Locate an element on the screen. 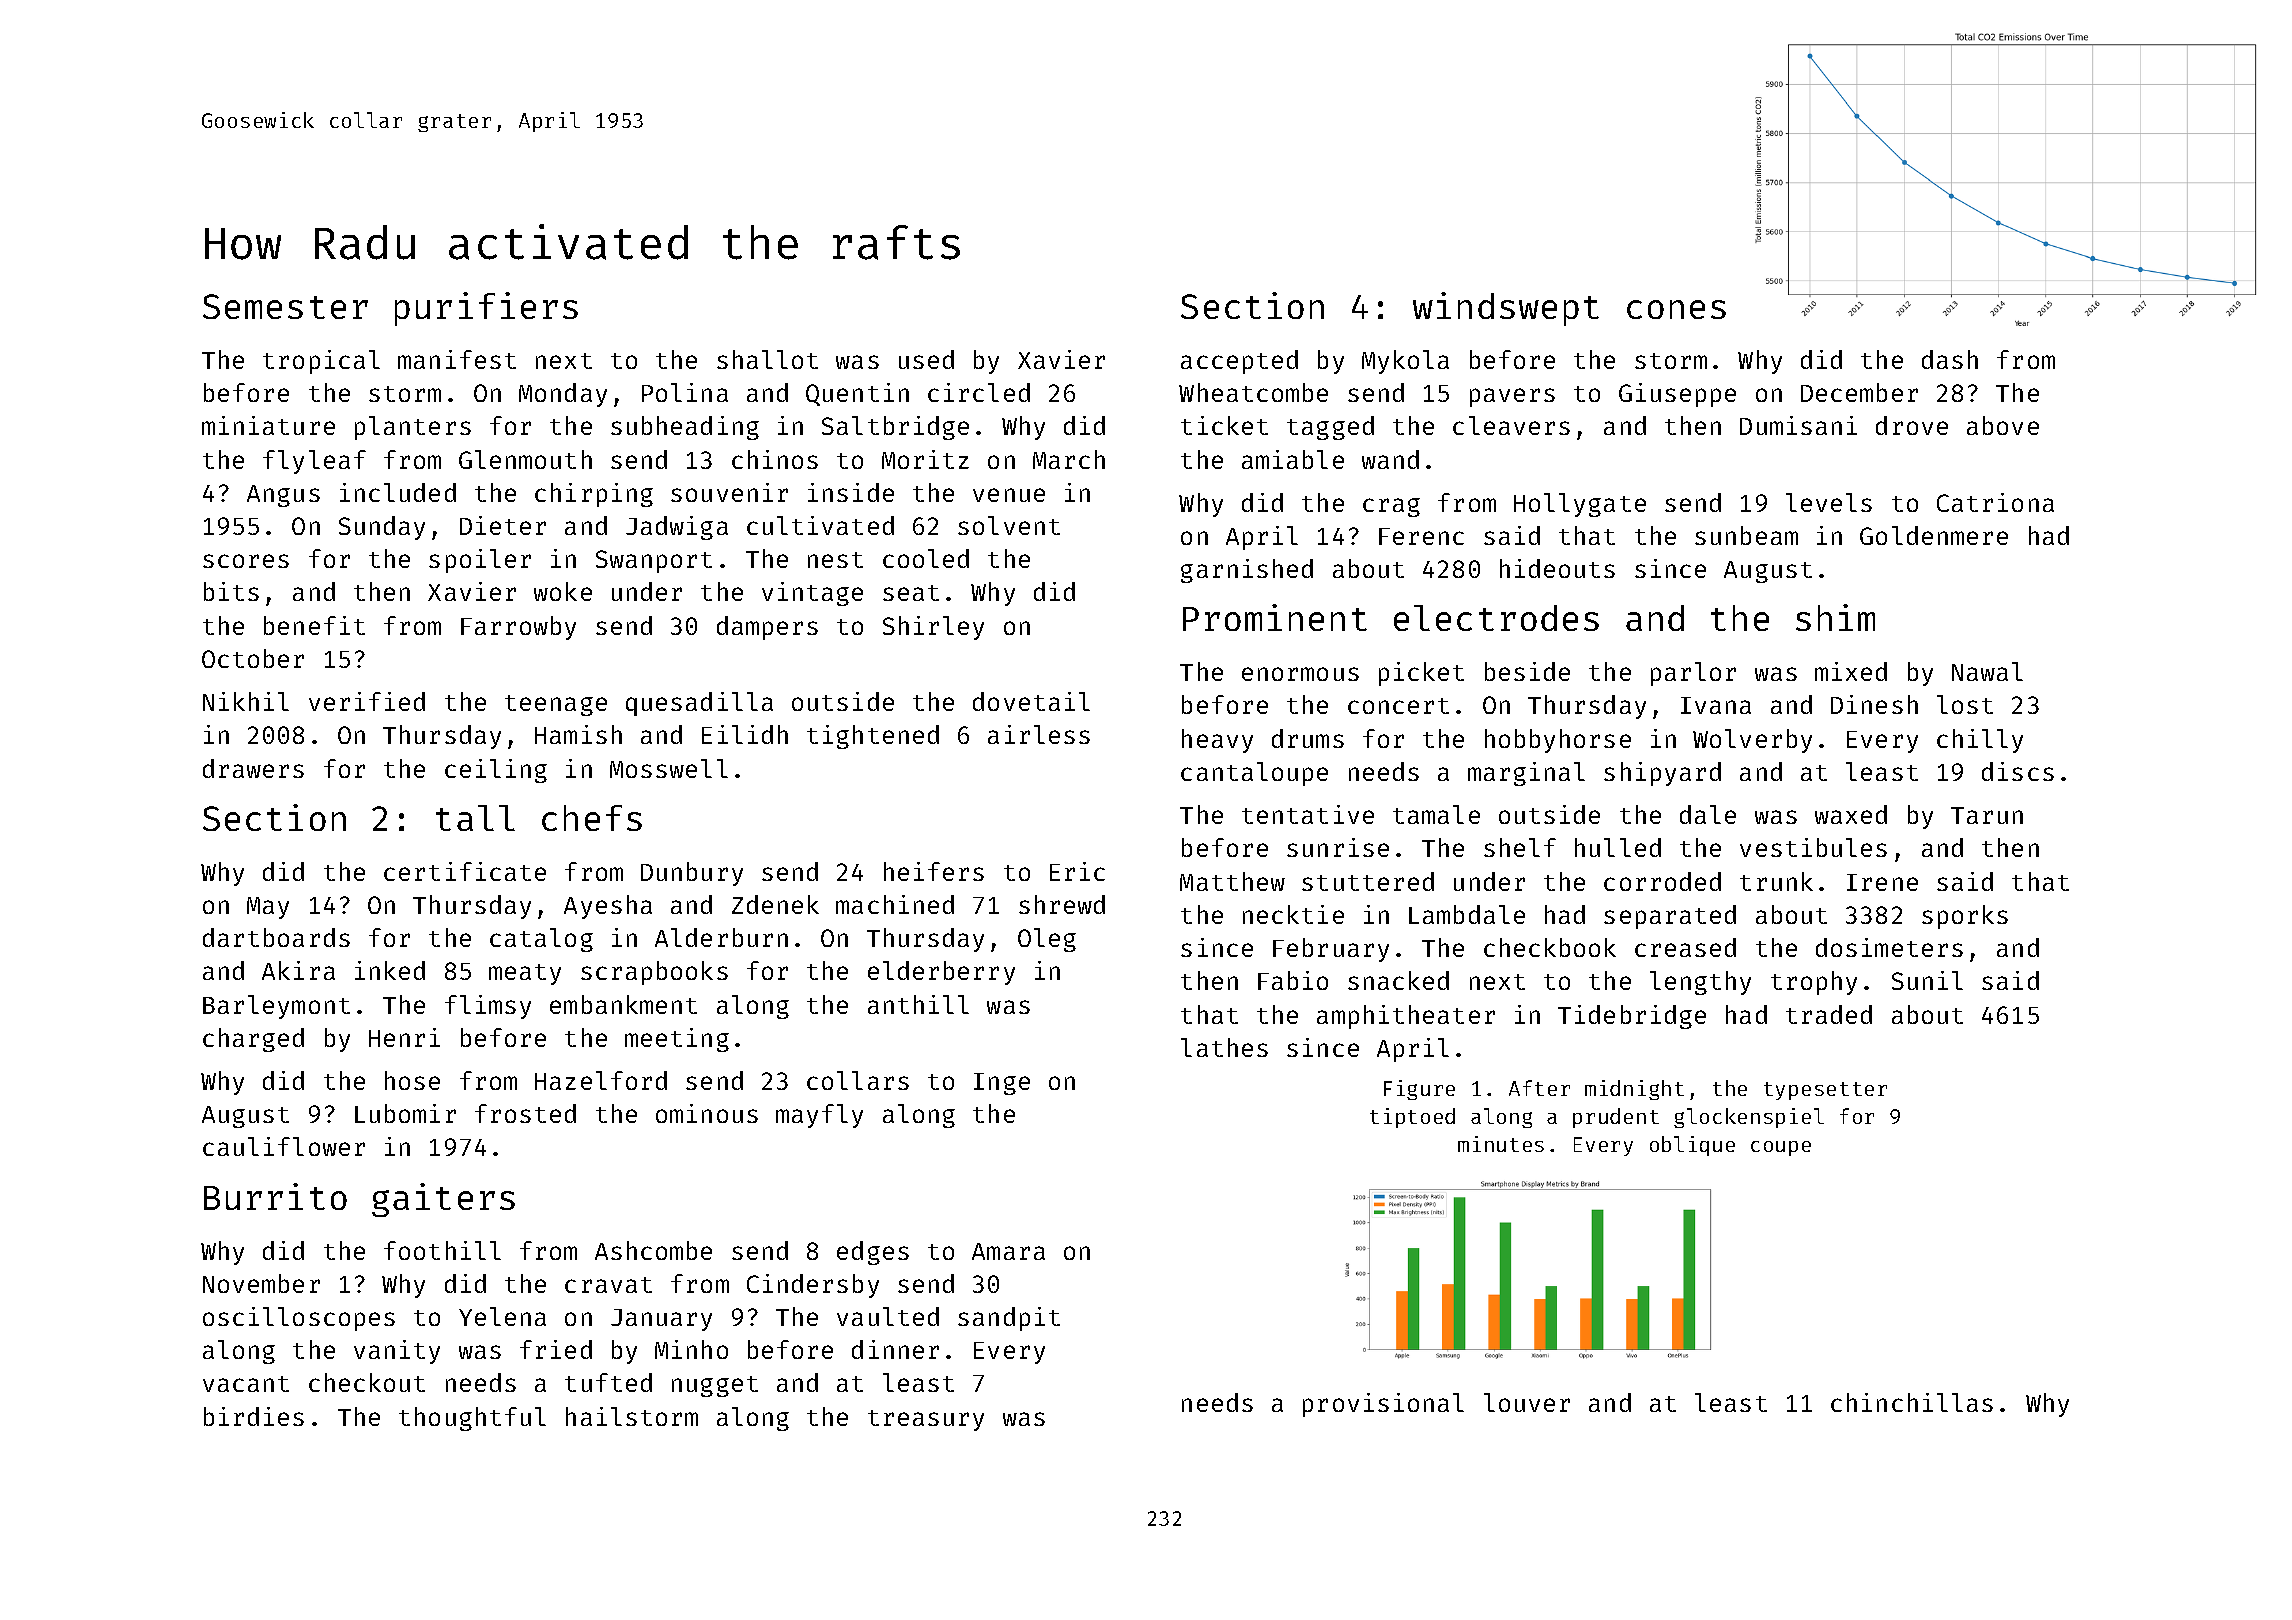  cones is located at coordinates (1676, 309).
